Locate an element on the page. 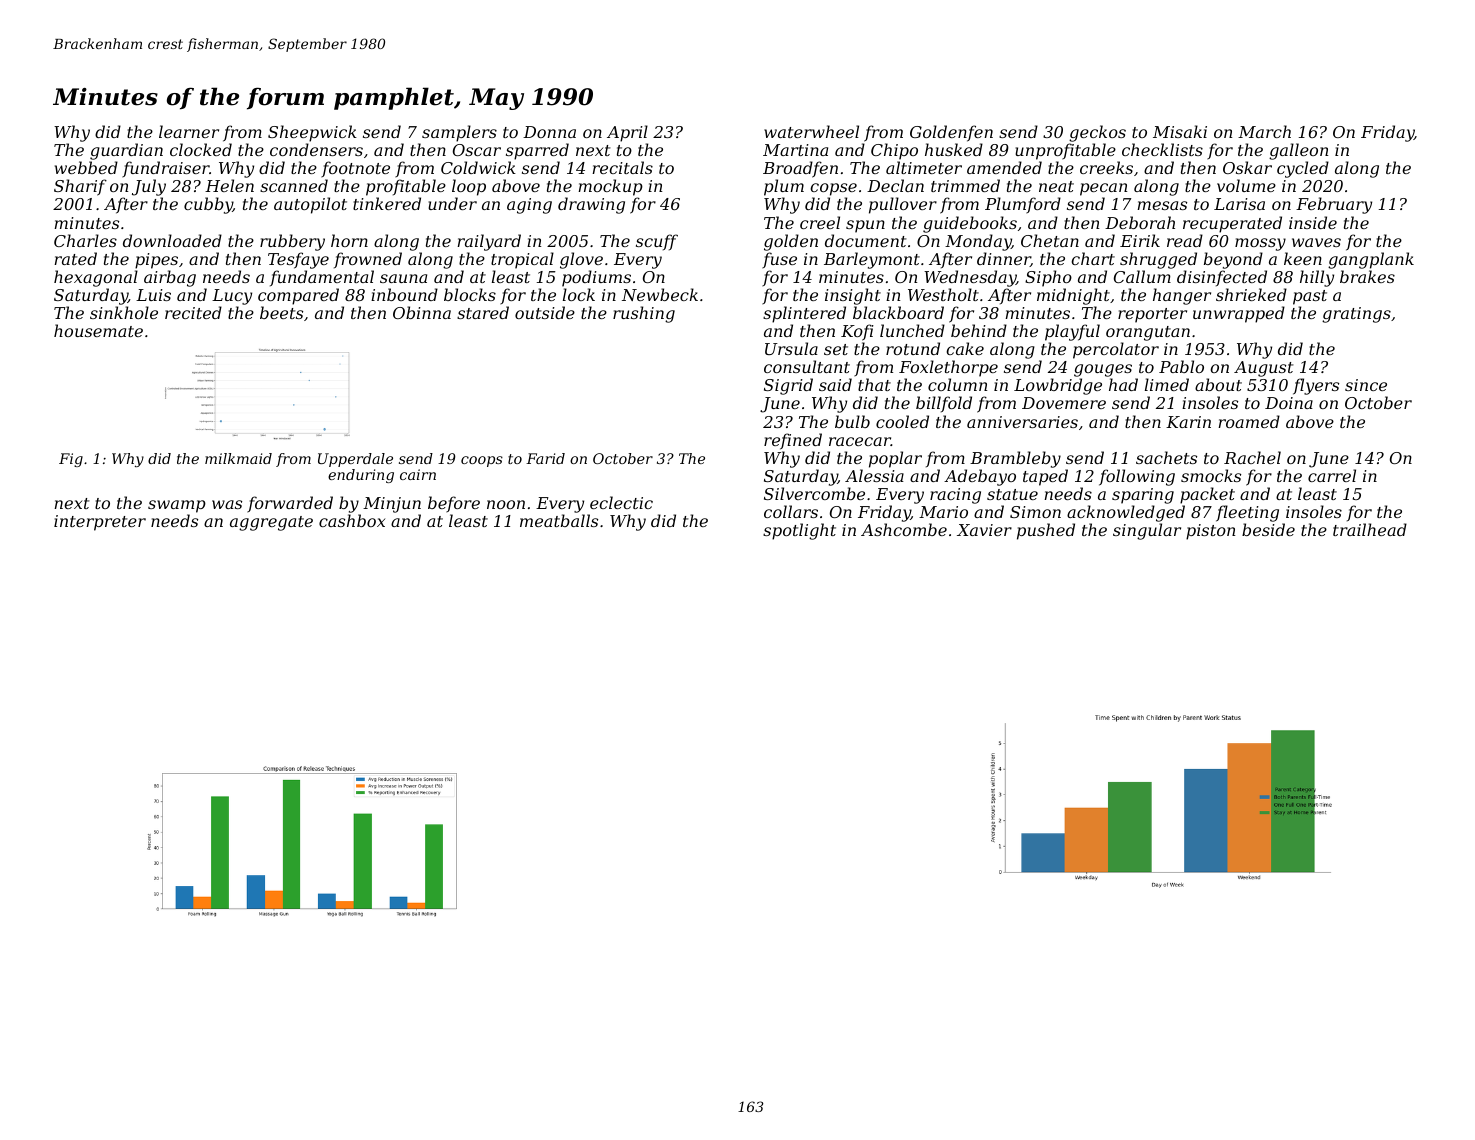 This page has height=1140, width=1475. shrugged is located at coordinates (1158, 260).
